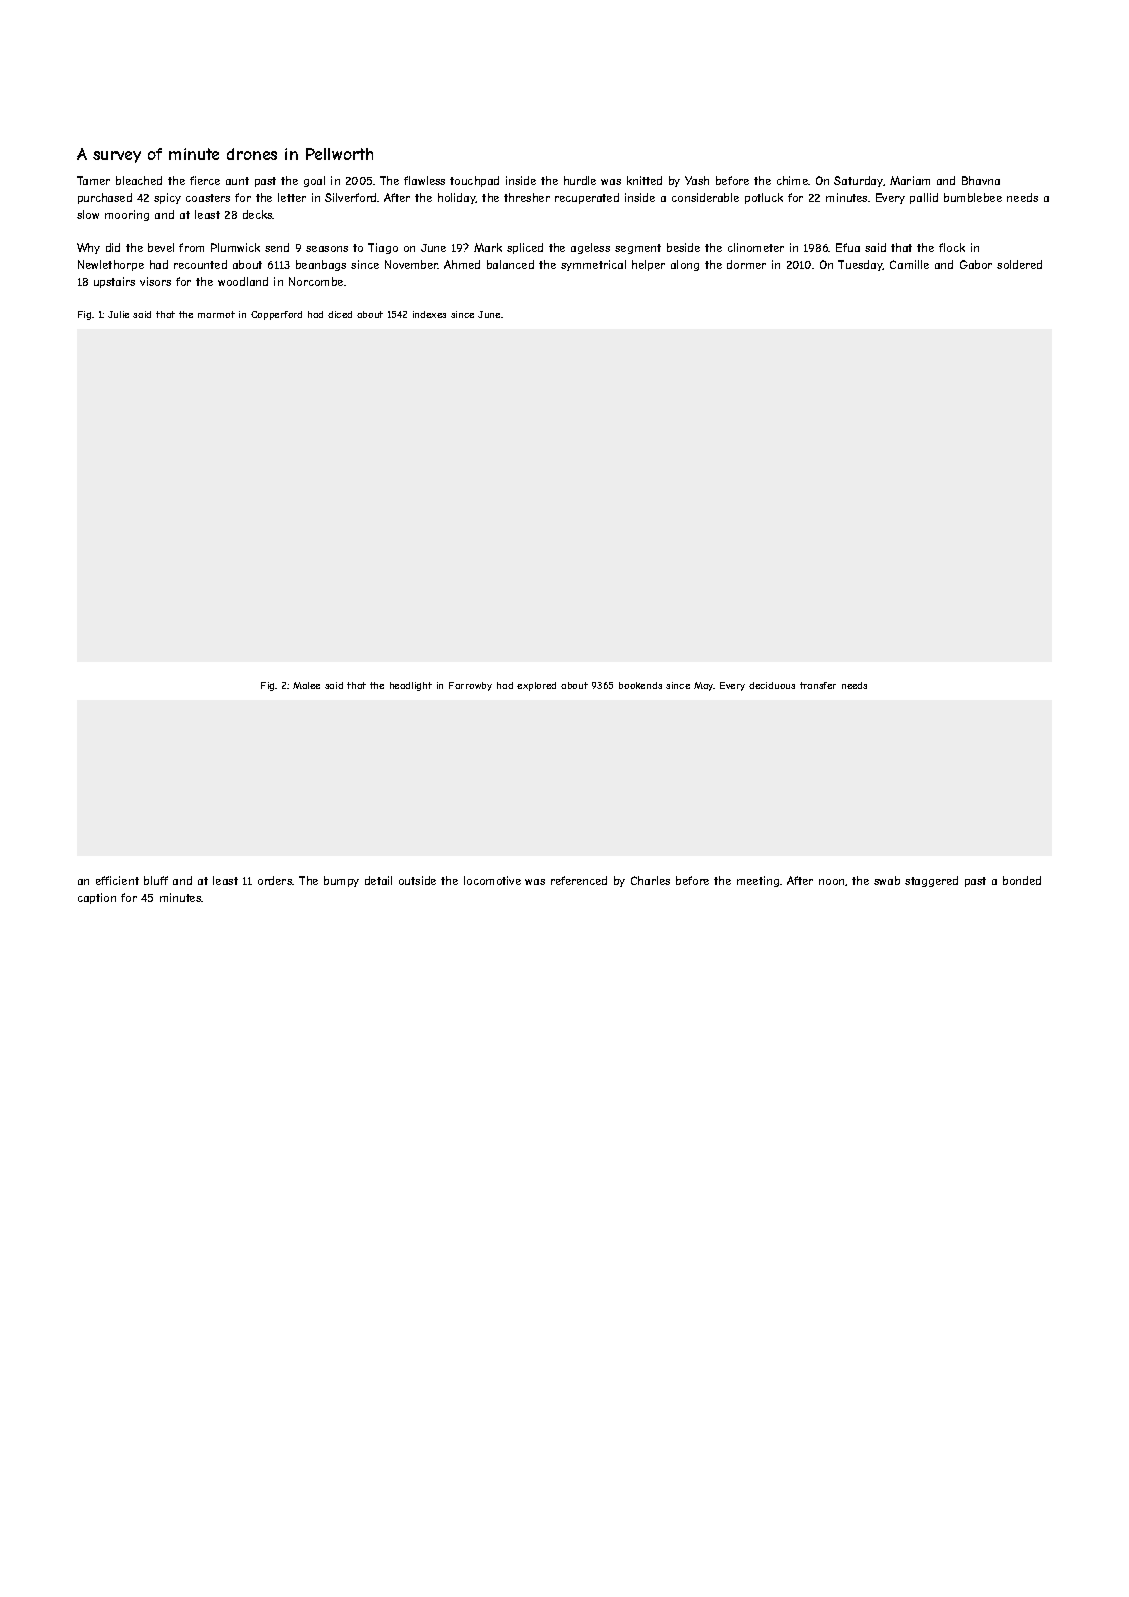  I want to click on bleached, so click(139, 180).
